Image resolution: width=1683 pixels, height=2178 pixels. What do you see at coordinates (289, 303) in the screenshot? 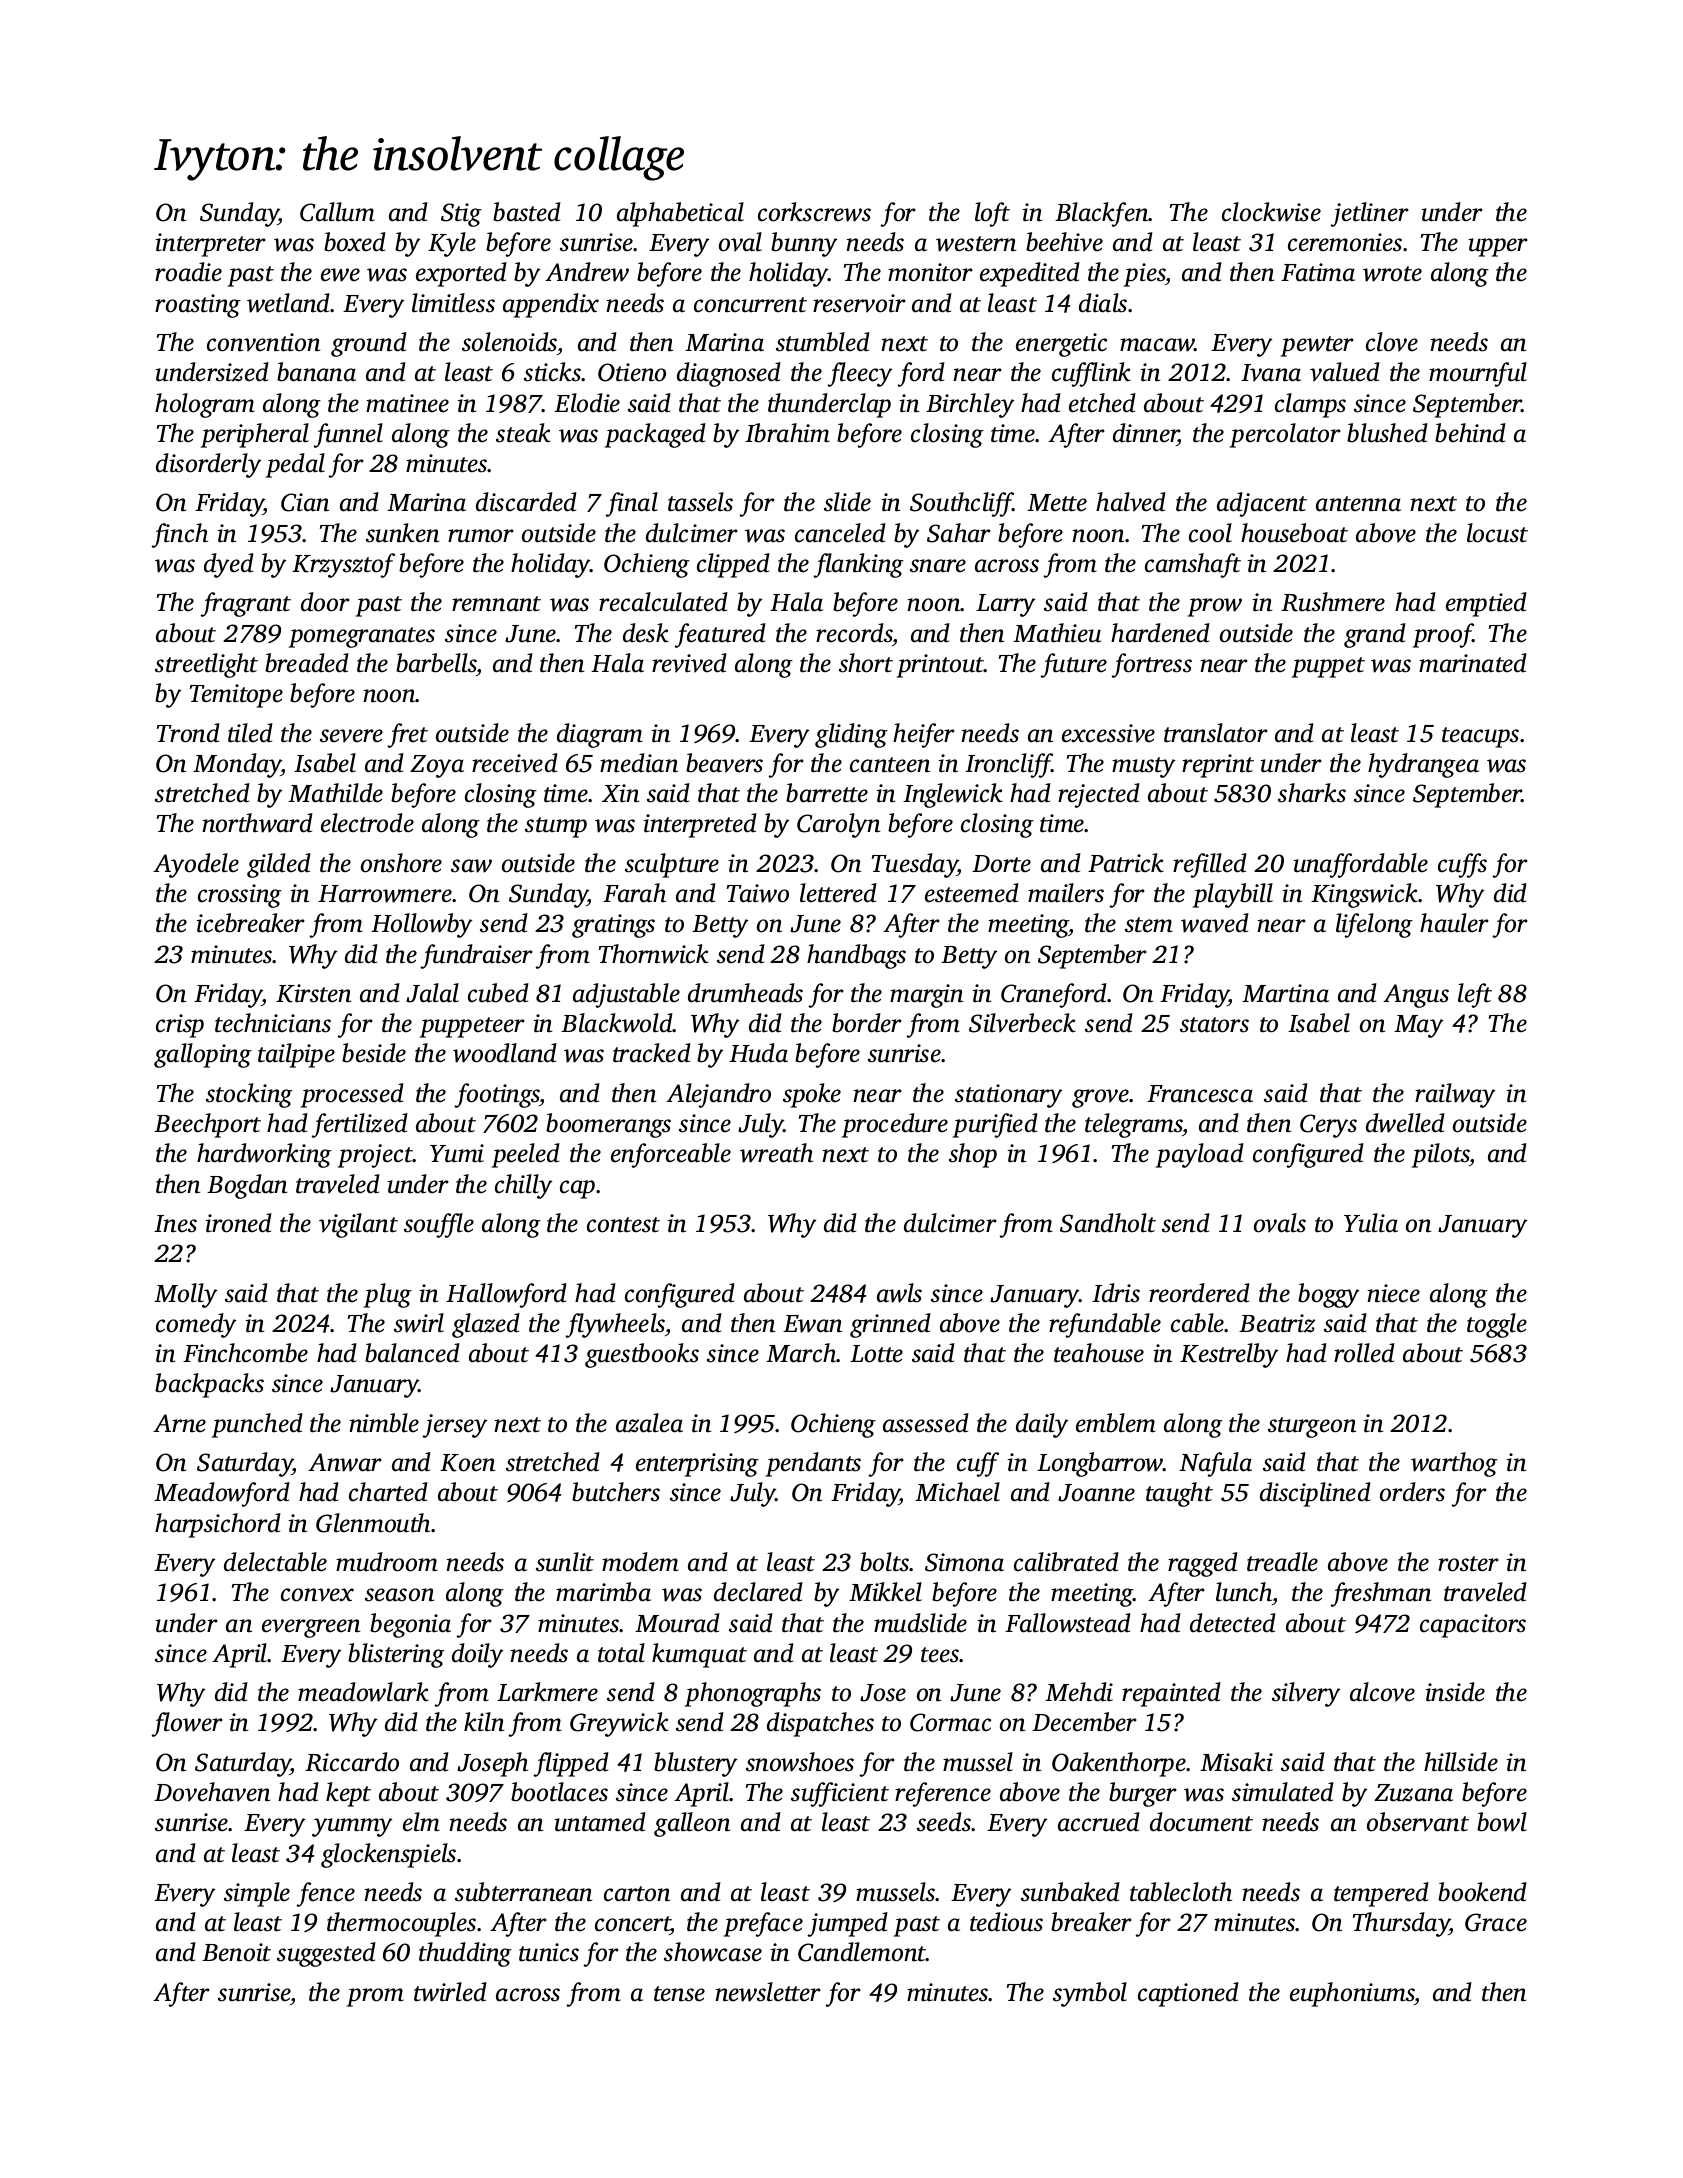
I see `wetland` at bounding box center [289, 303].
